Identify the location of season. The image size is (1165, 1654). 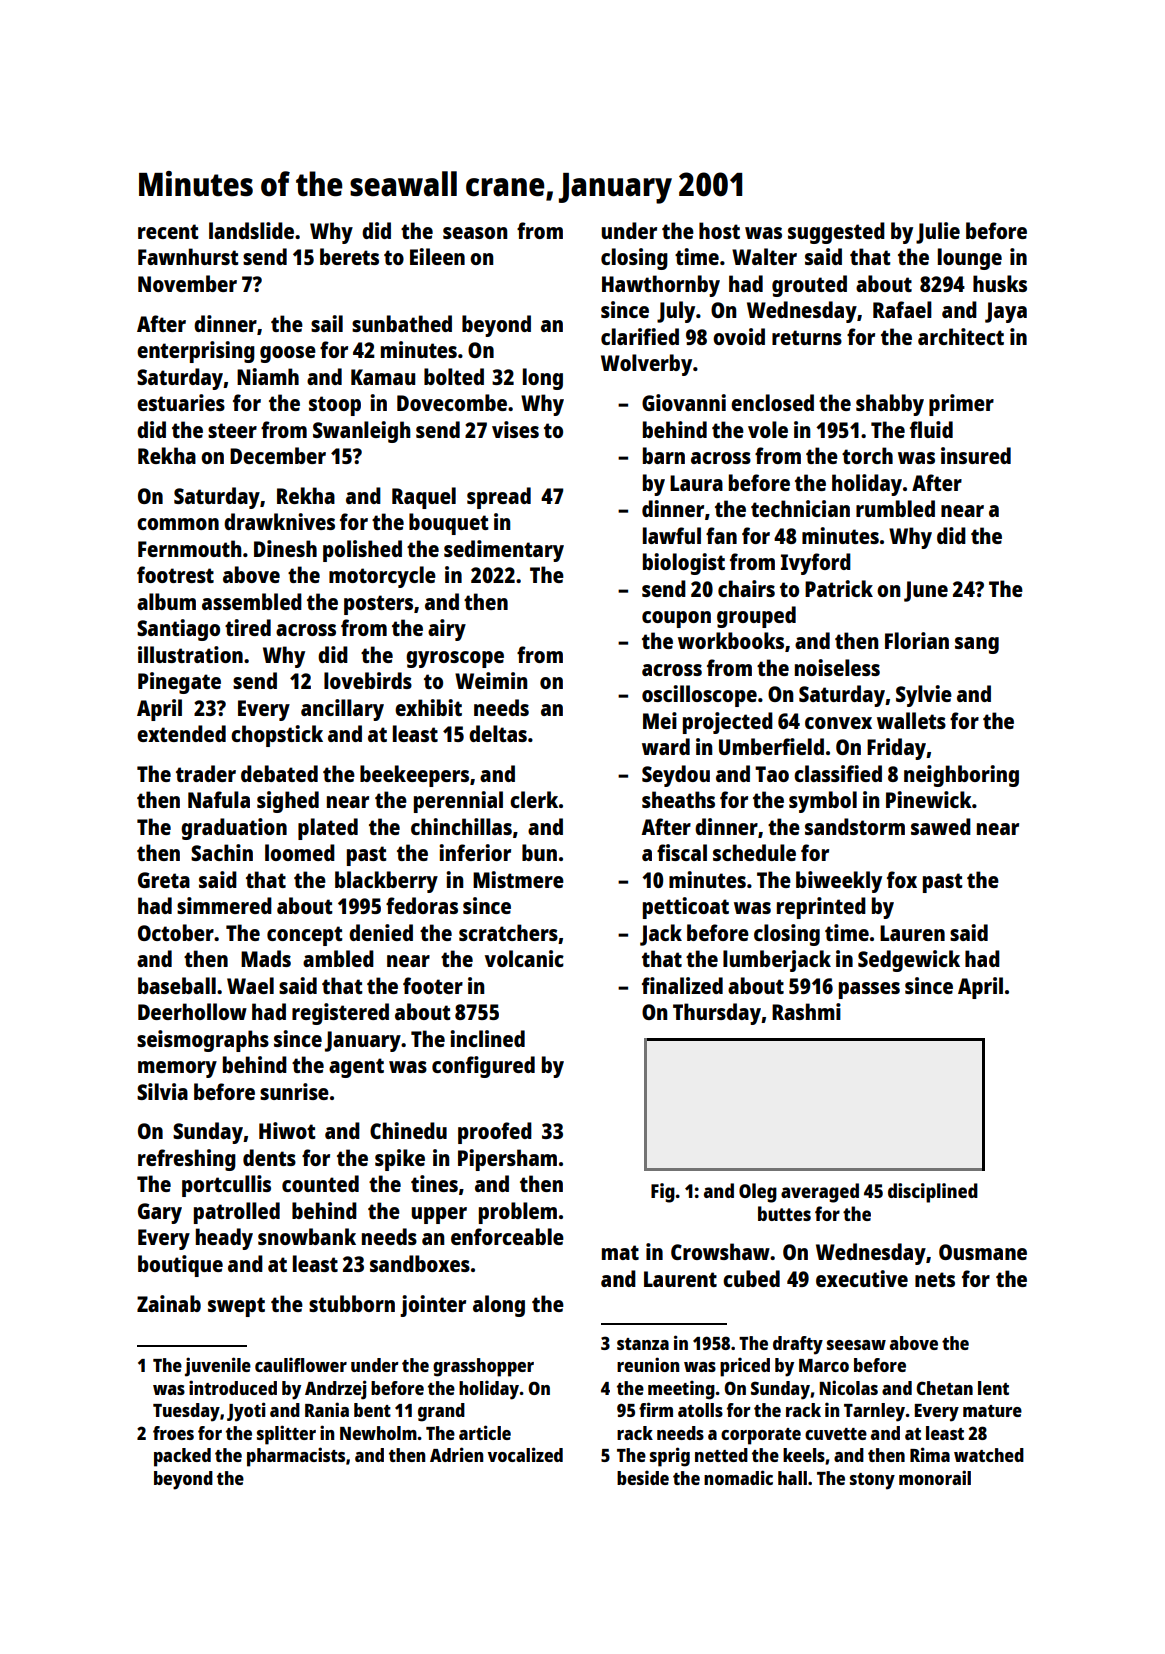
(475, 233).
